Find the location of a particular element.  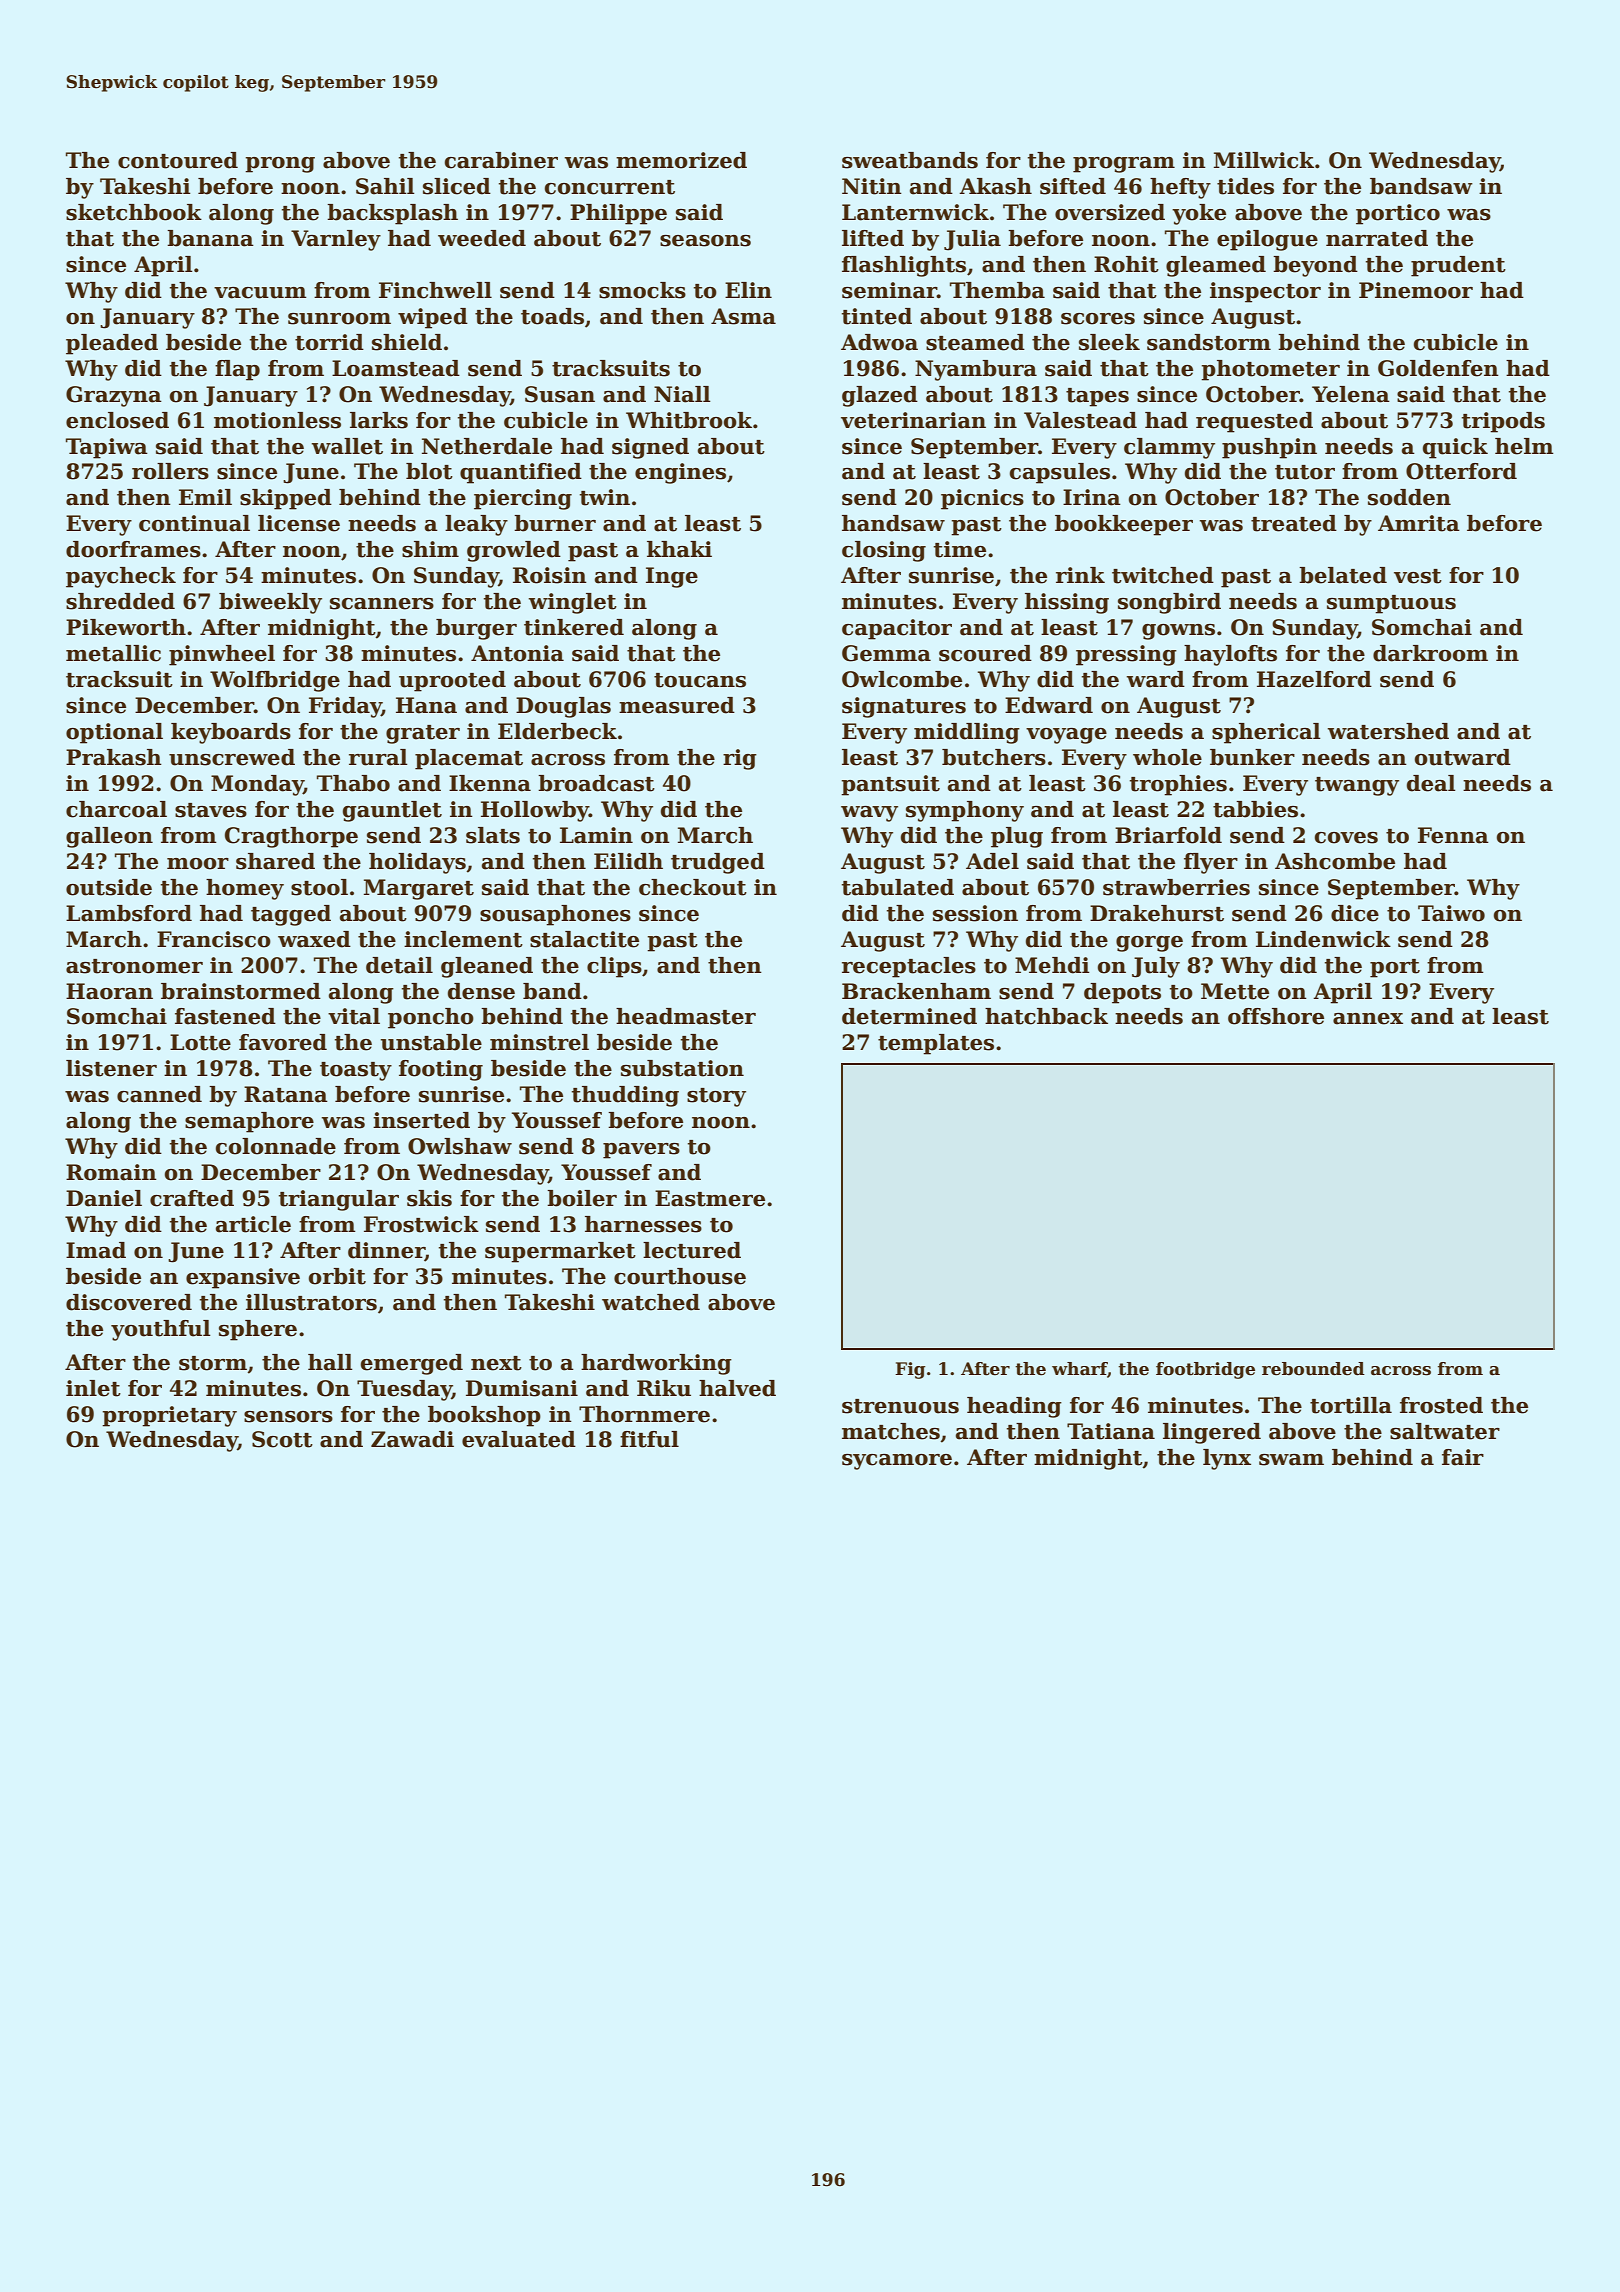

photometer is located at coordinates (1270, 370).
